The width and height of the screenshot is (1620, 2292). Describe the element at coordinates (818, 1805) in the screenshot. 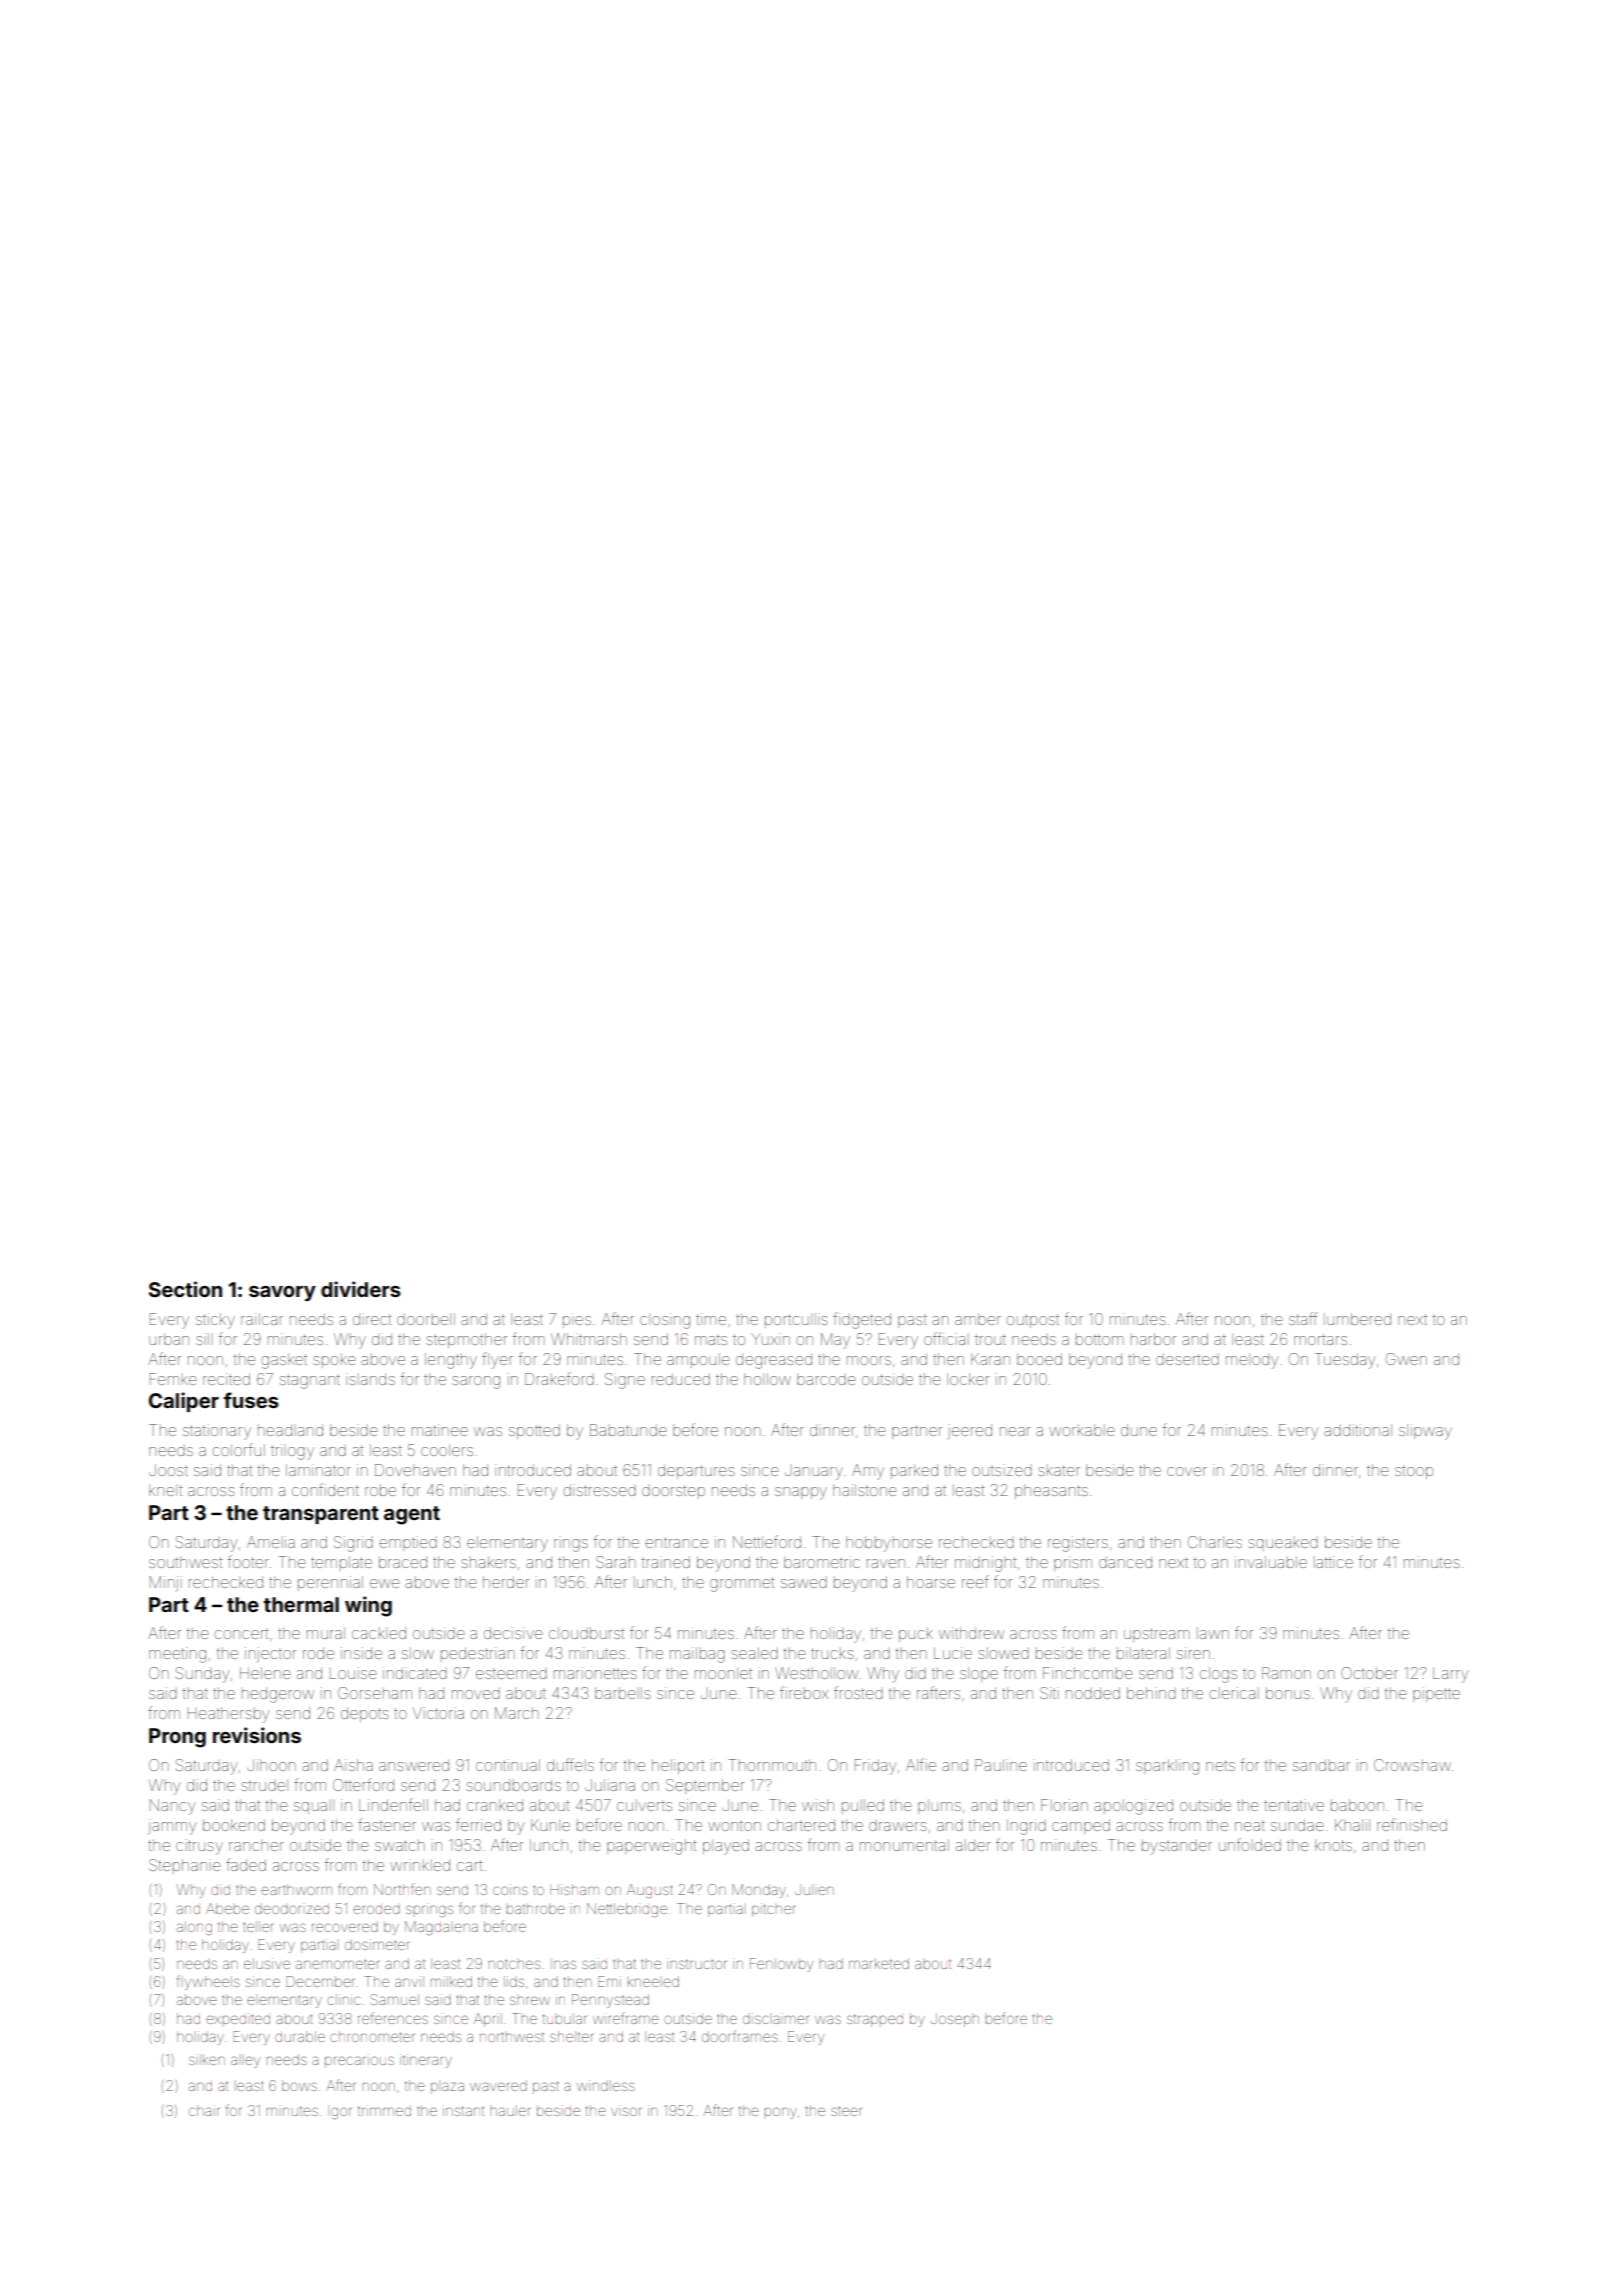

I see `wish` at that location.
